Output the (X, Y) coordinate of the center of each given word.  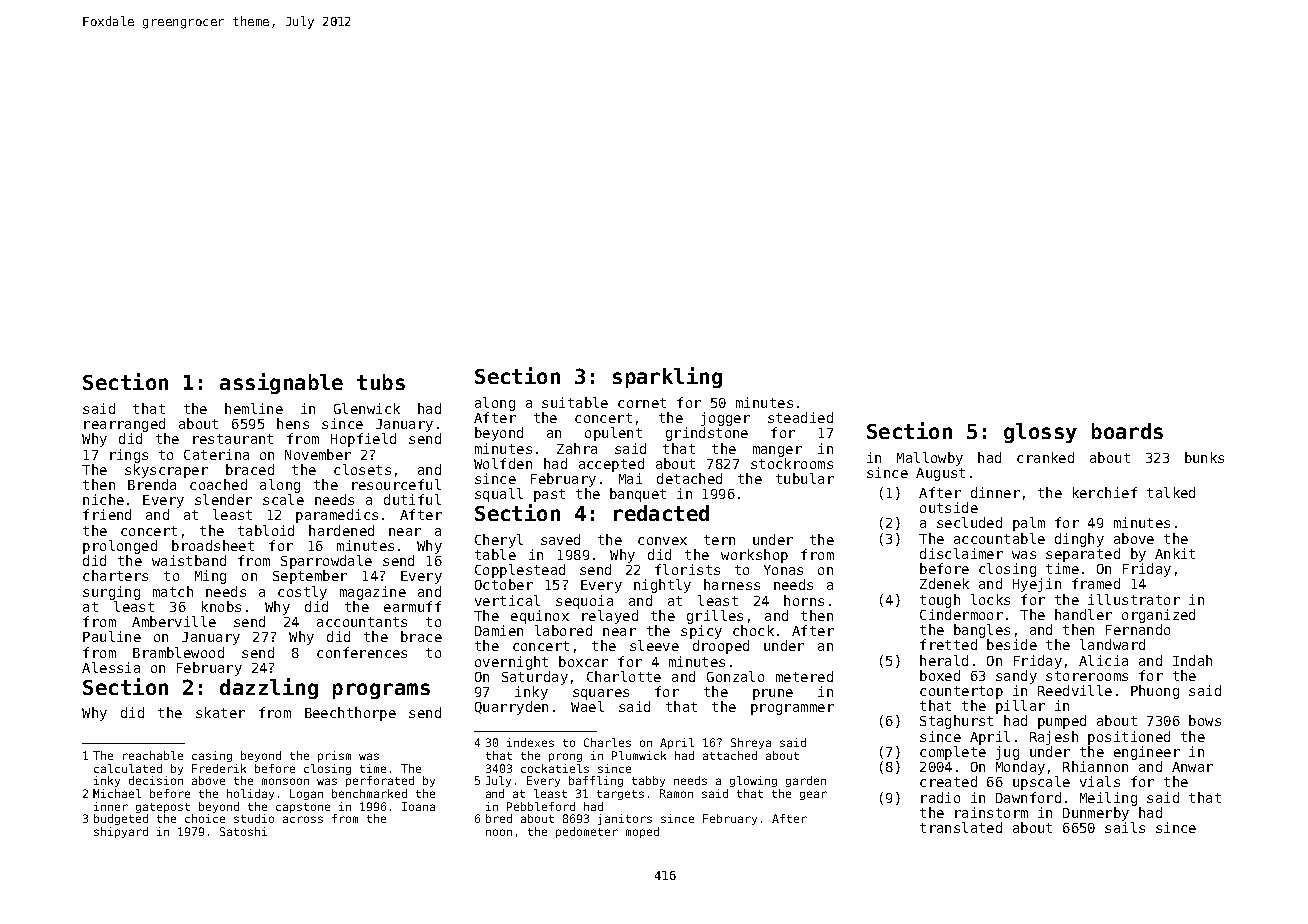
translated (961, 827)
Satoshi (243, 831)
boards (1127, 431)
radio (940, 797)
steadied (800, 417)
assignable (281, 383)
